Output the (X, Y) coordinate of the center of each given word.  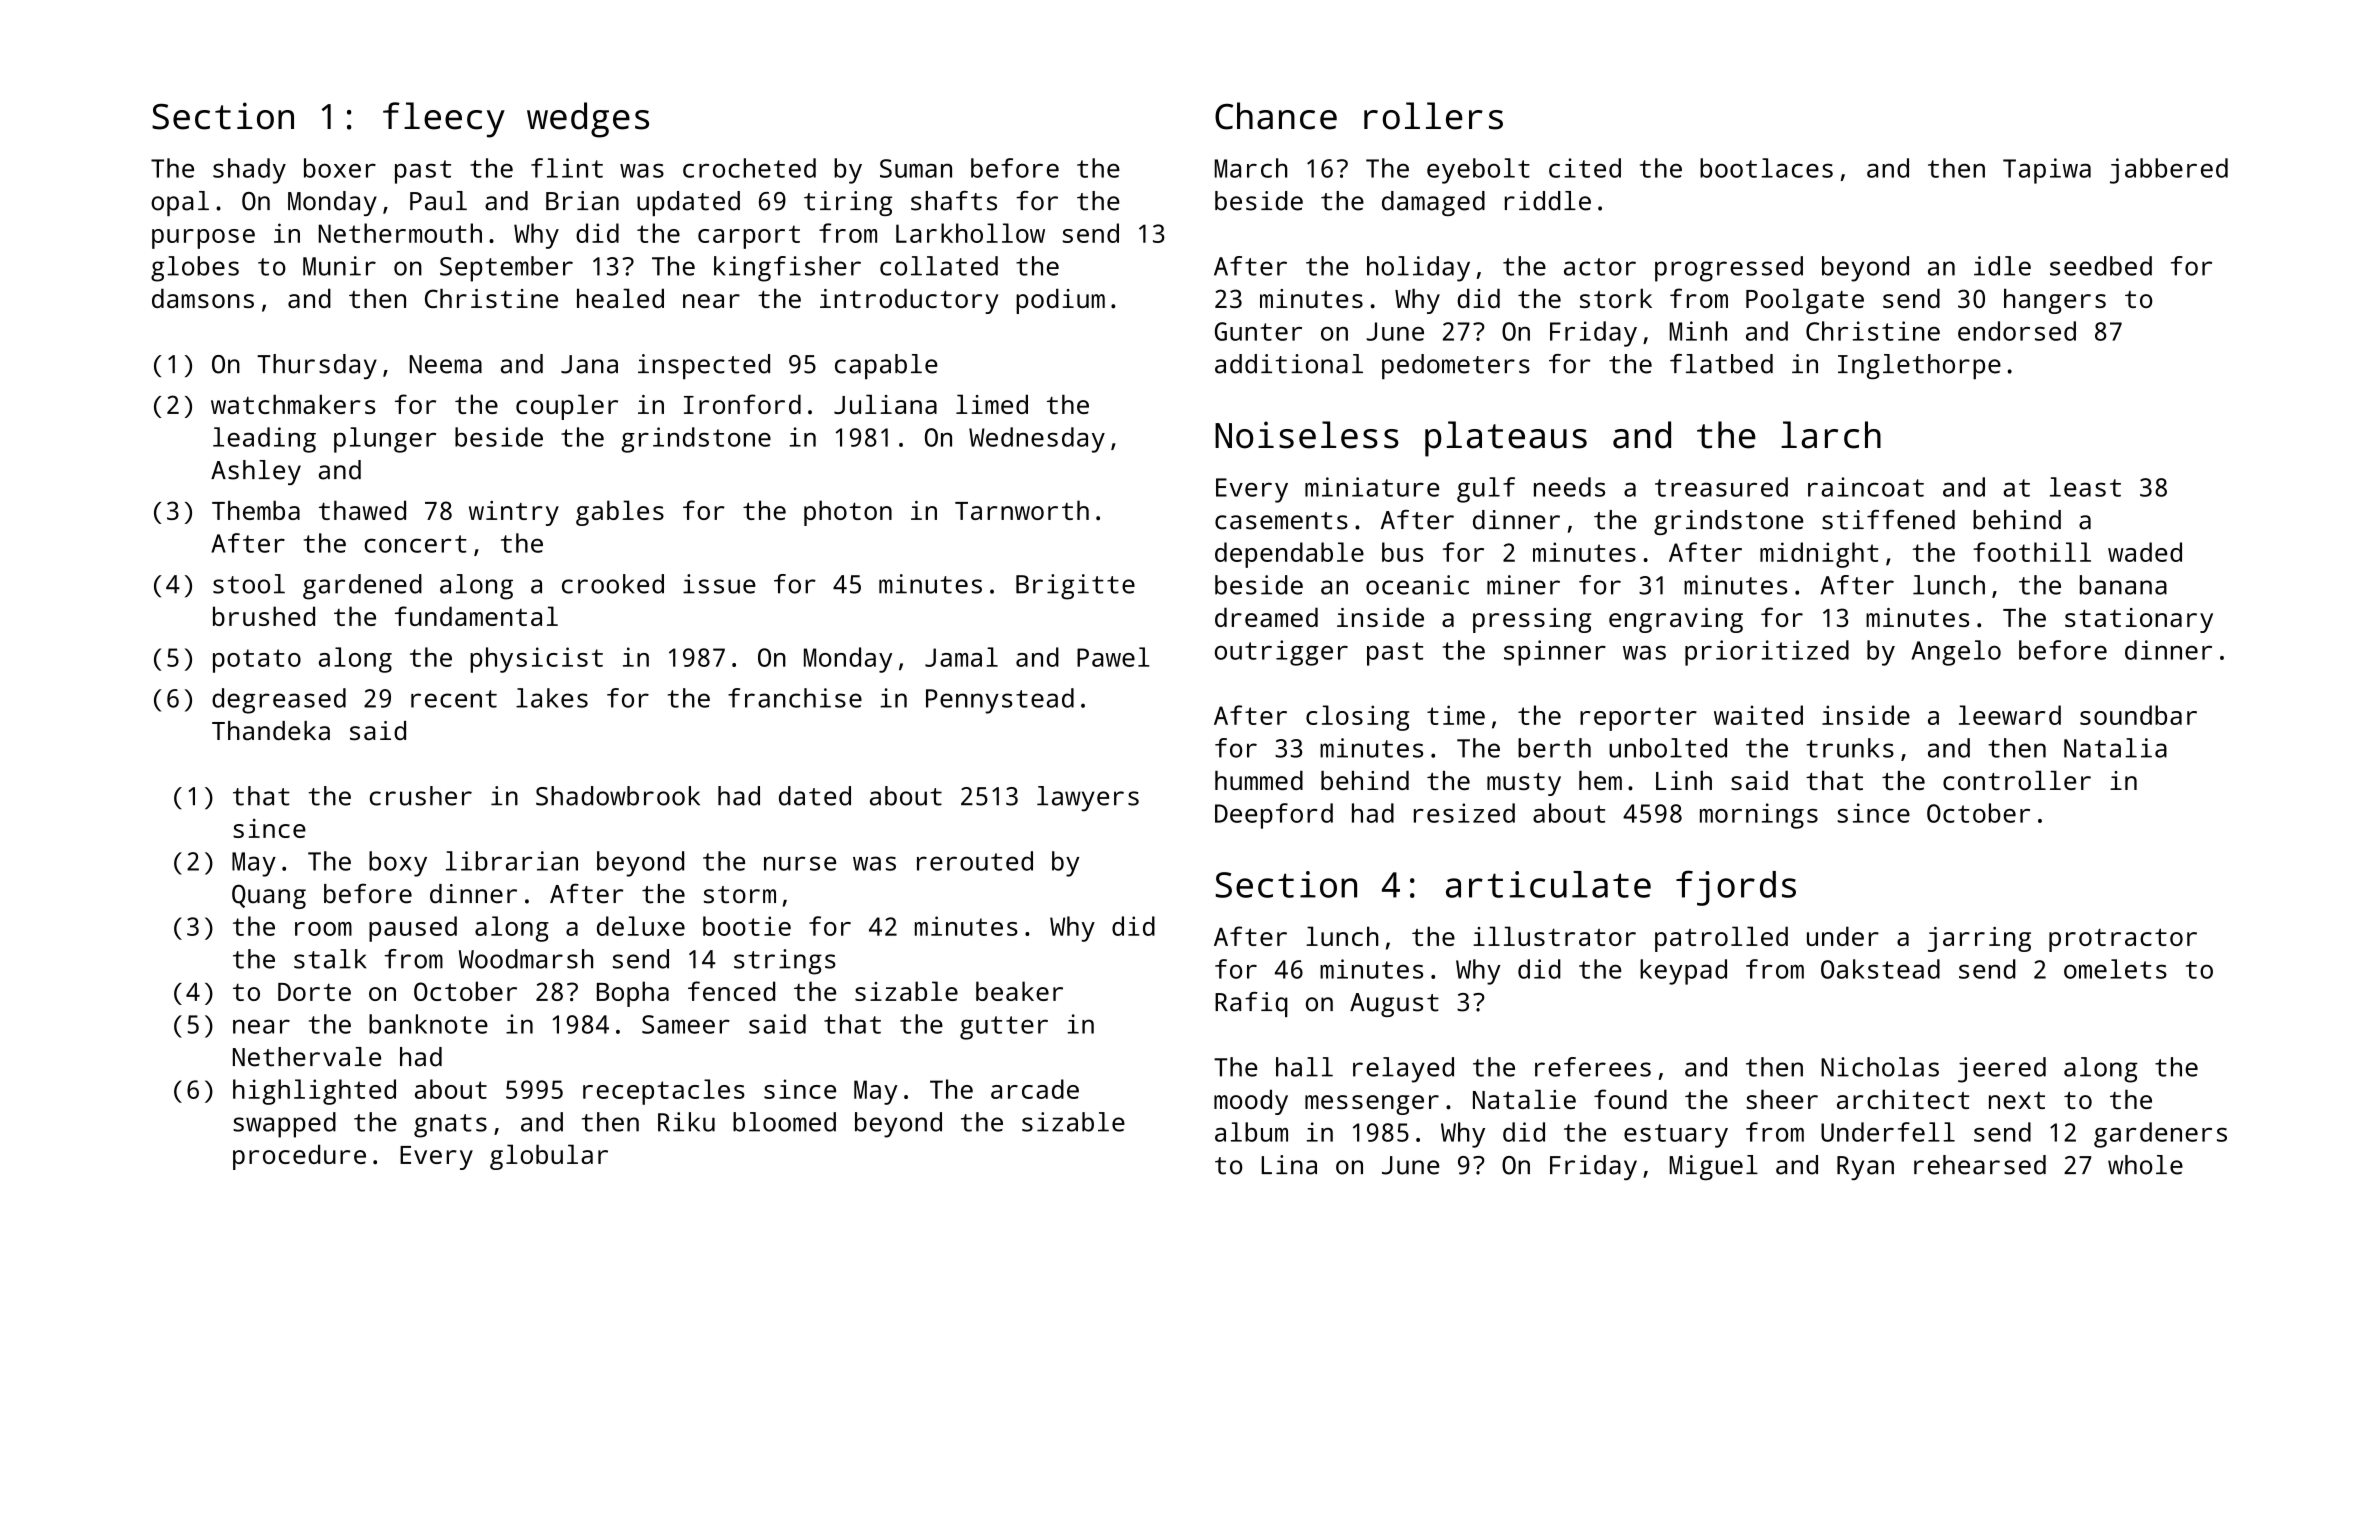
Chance (1276, 116)
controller (2017, 780)
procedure (299, 1157)
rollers (1433, 116)
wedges (588, 120)
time (1456, 715)
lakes (552, 698)
